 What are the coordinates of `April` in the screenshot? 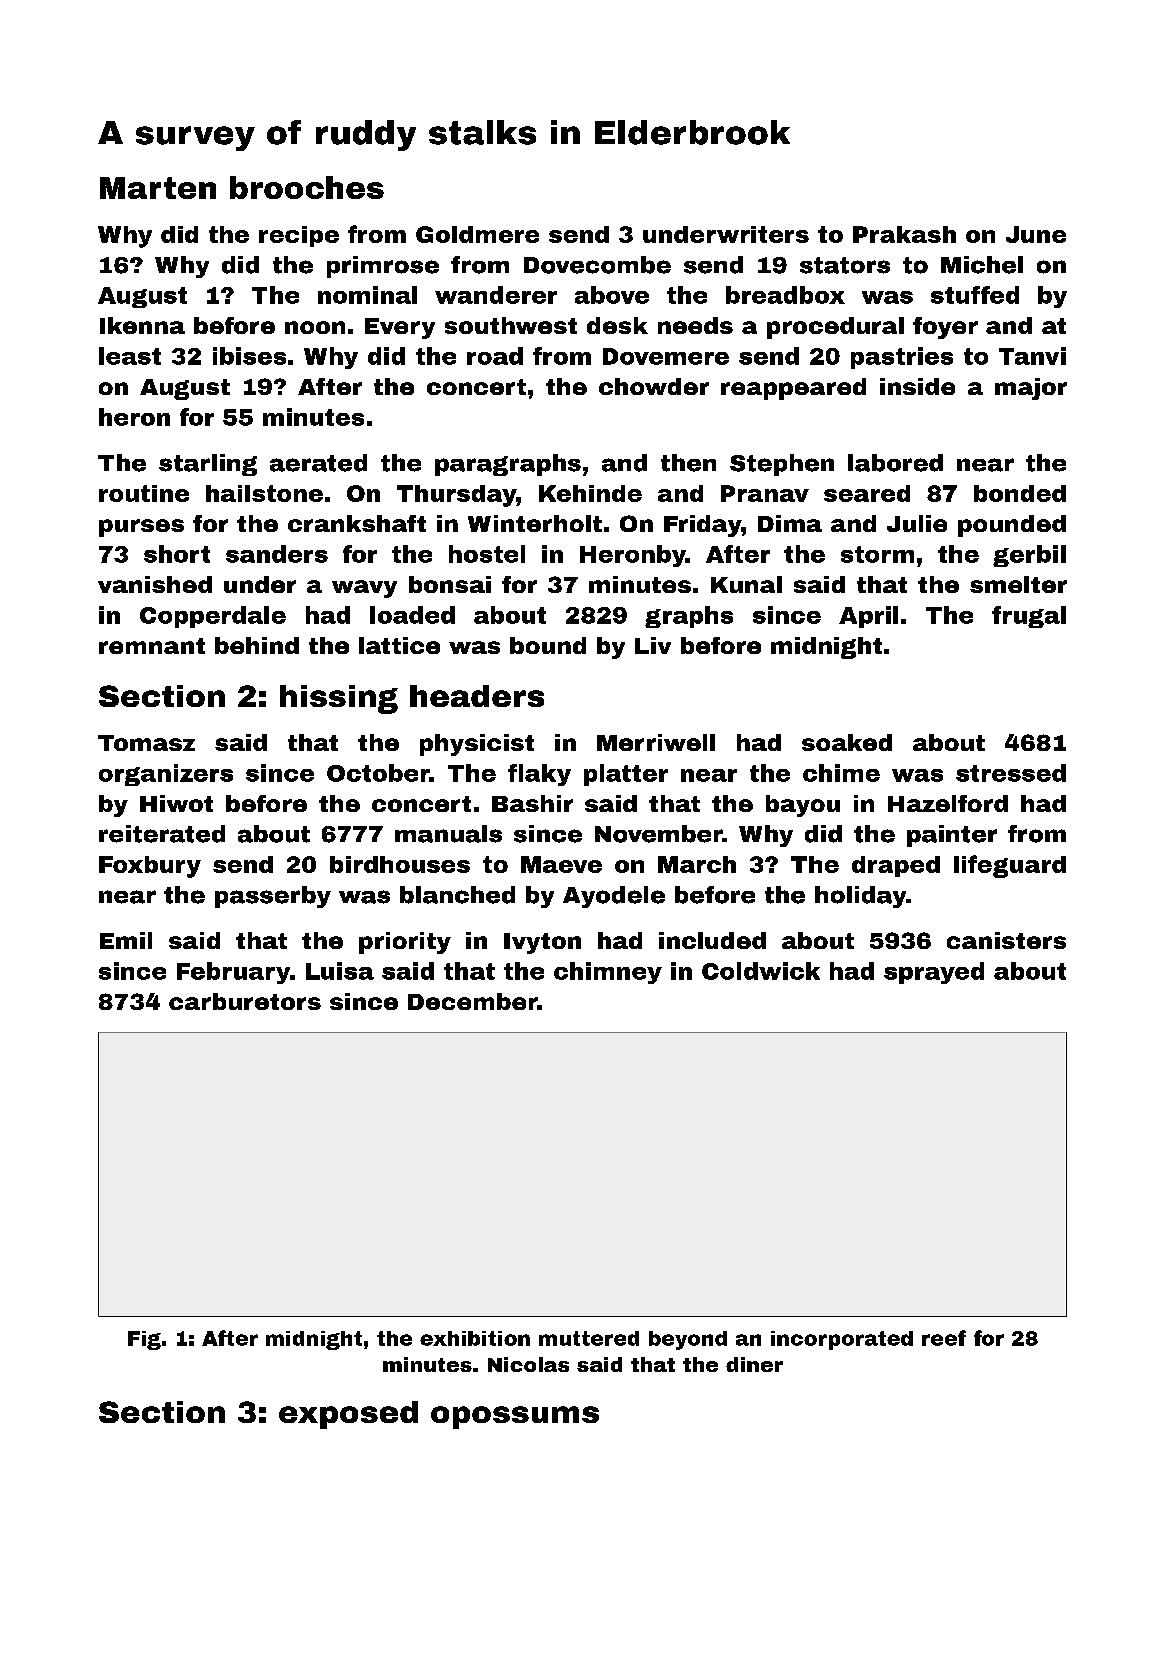 It's located at (868, 617).
